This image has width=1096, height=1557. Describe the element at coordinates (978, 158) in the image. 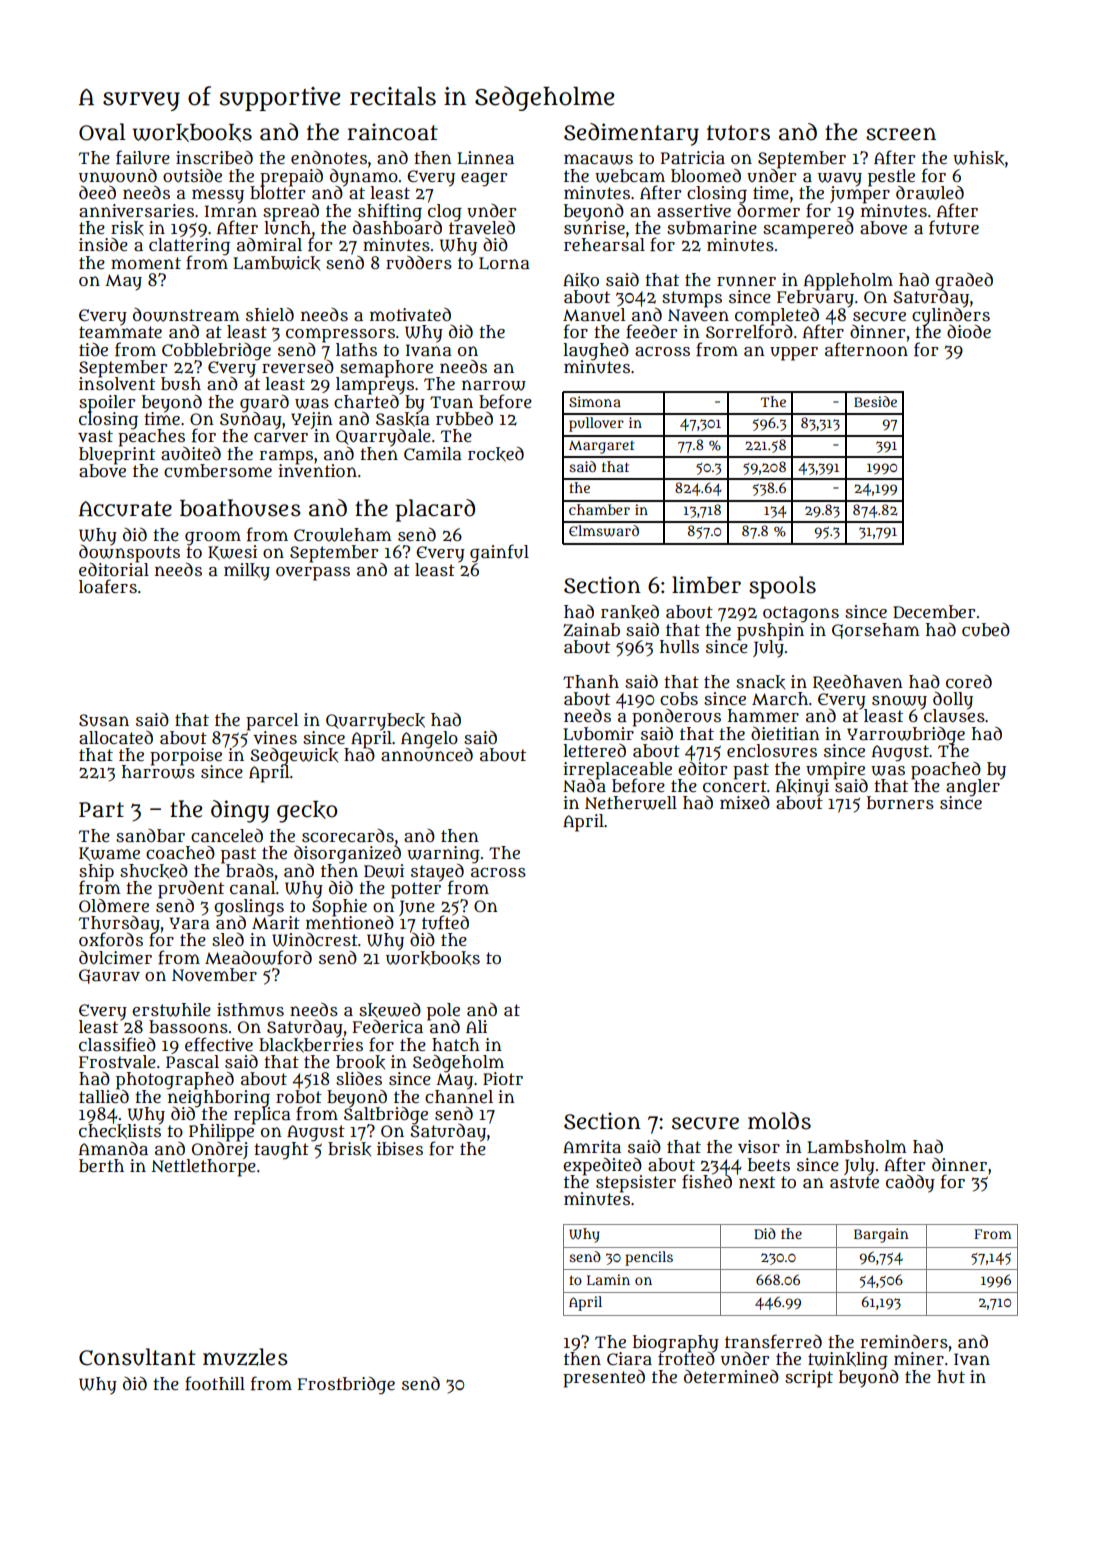

I see `whisk` at that location.
